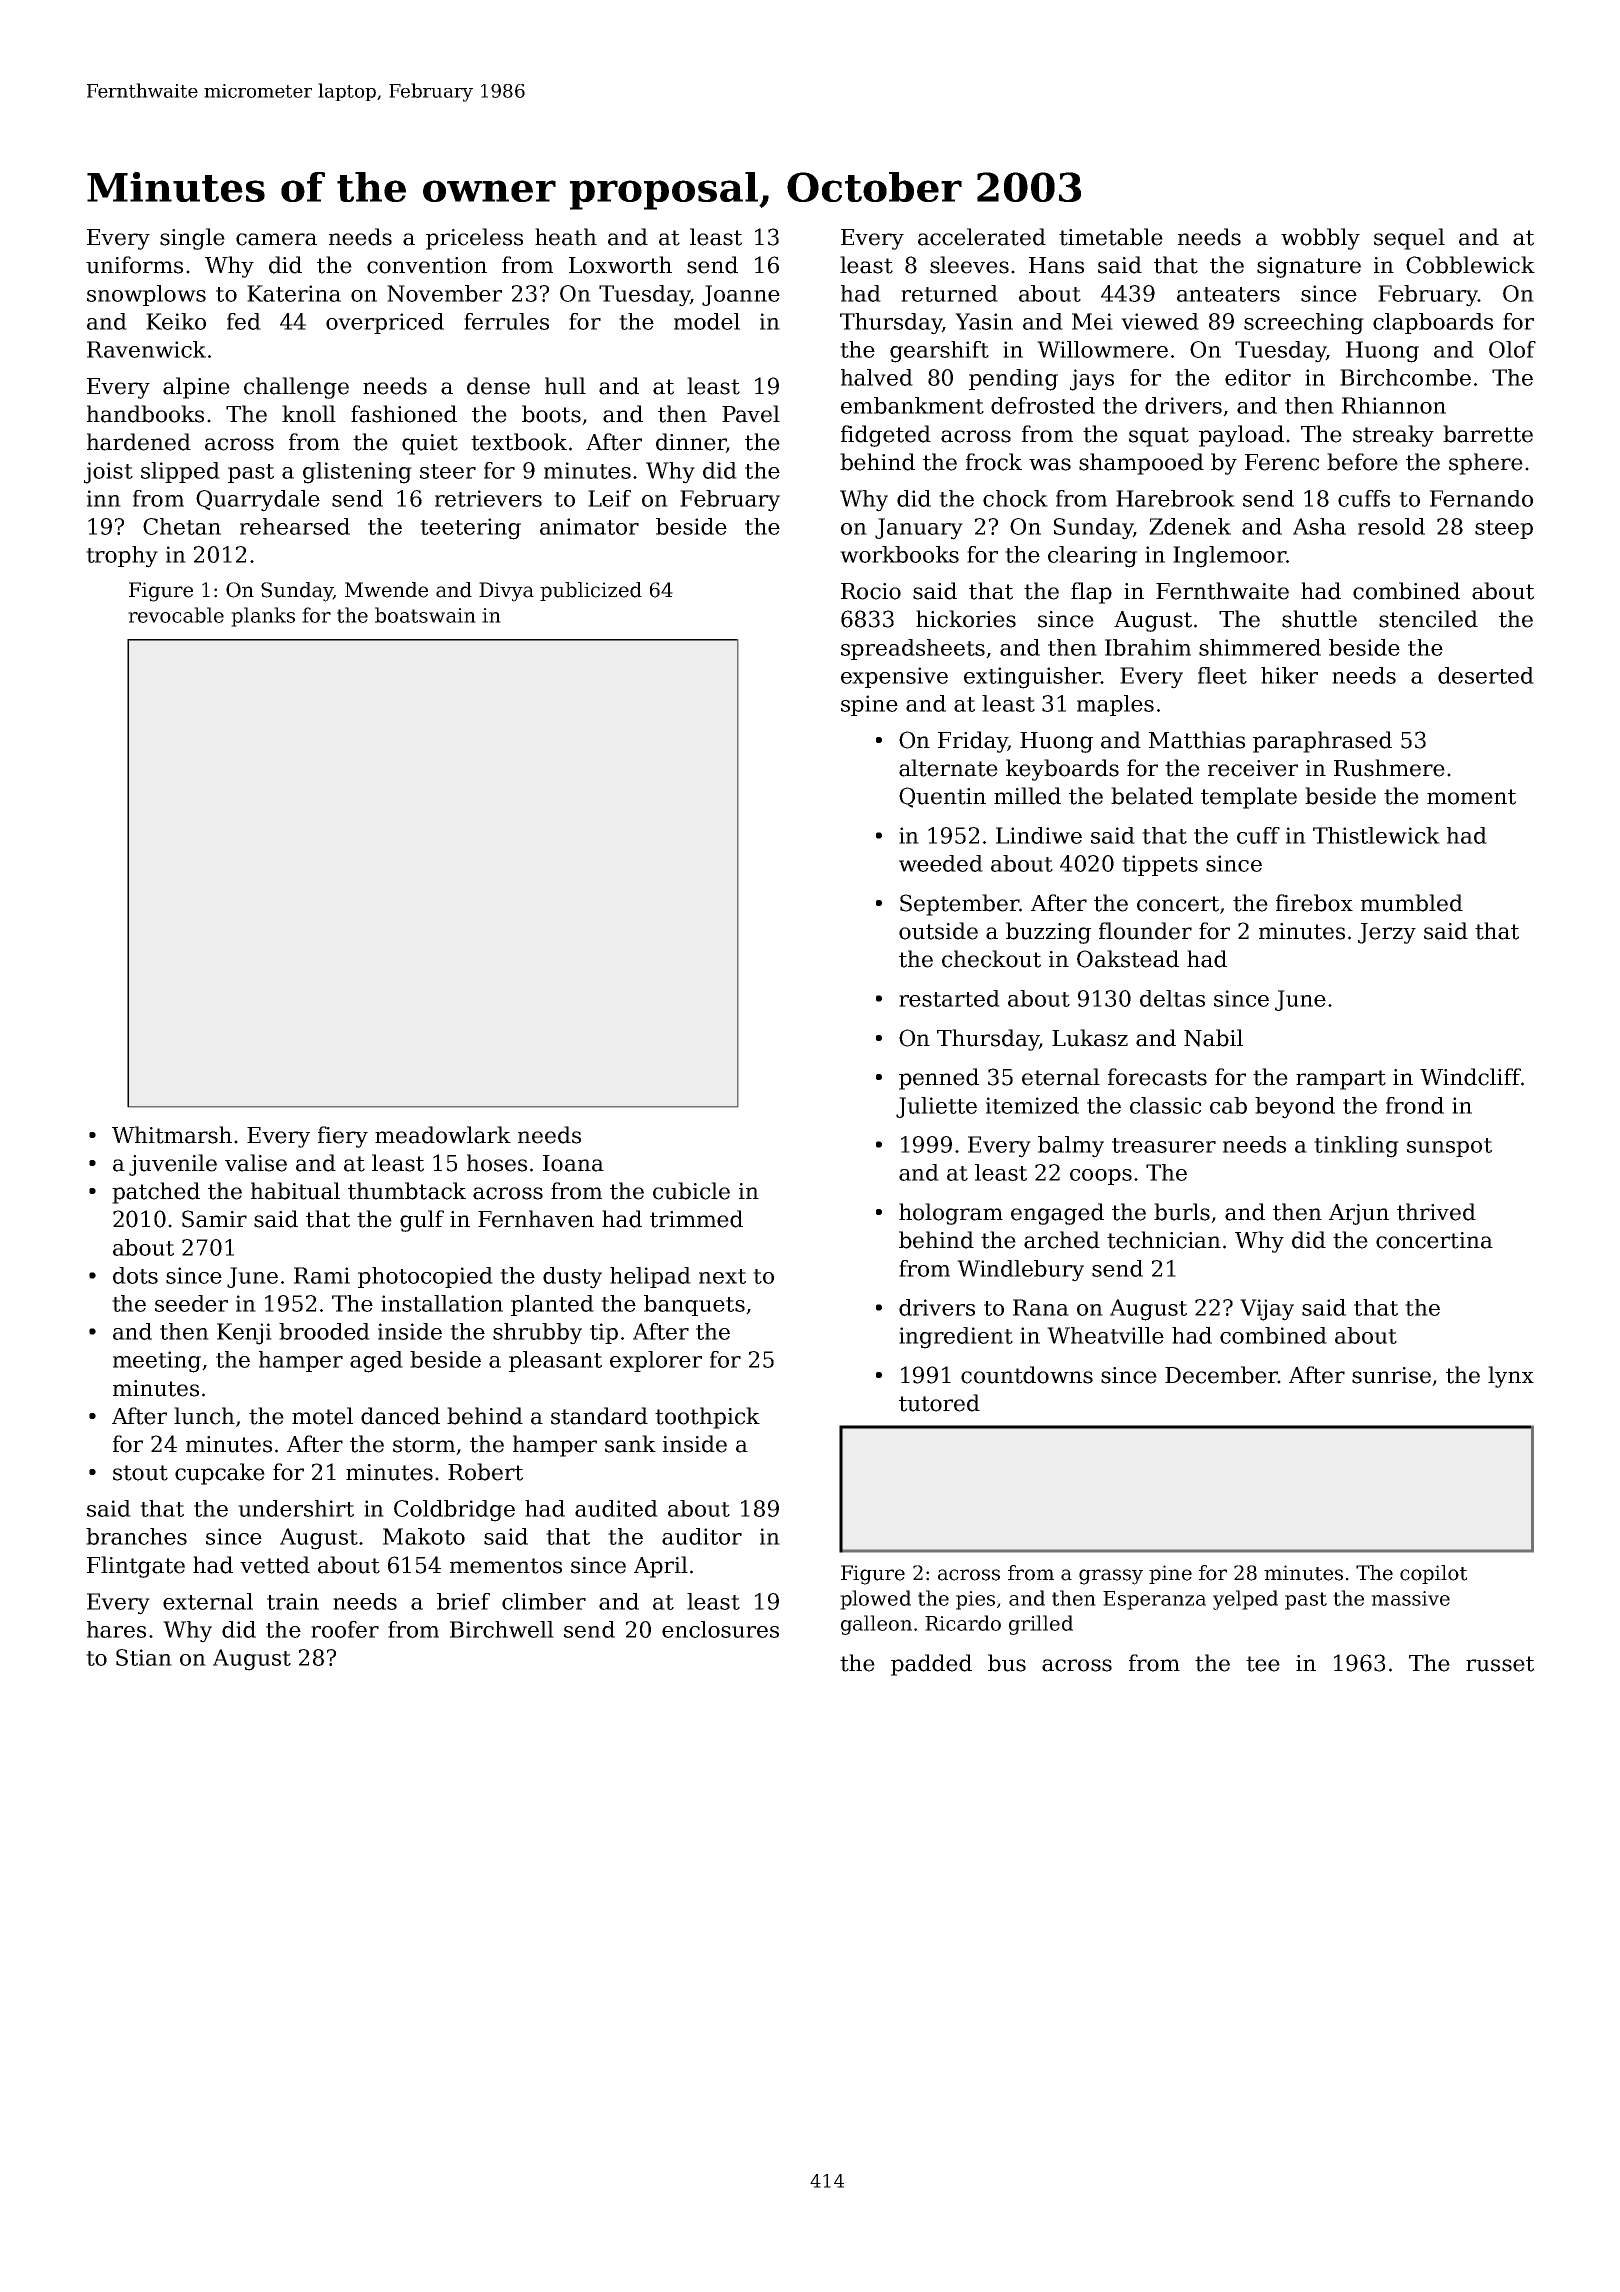 This screenshot has height=2292, width=1620. Describe the element at coordinates (192, 239) in the screenshot. I see `single` at that location.
